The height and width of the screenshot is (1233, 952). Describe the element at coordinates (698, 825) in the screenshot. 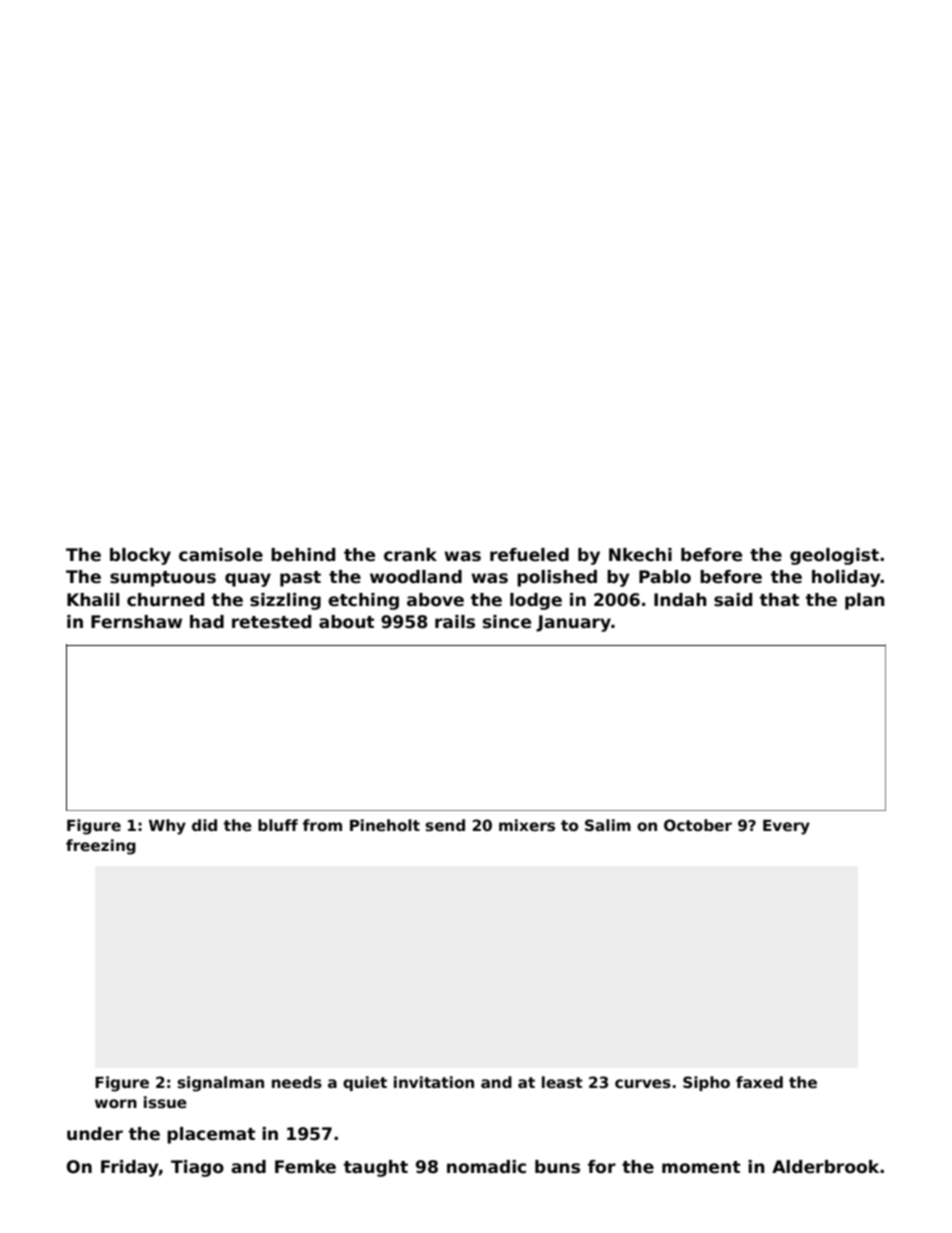

I see `October` at that location.
